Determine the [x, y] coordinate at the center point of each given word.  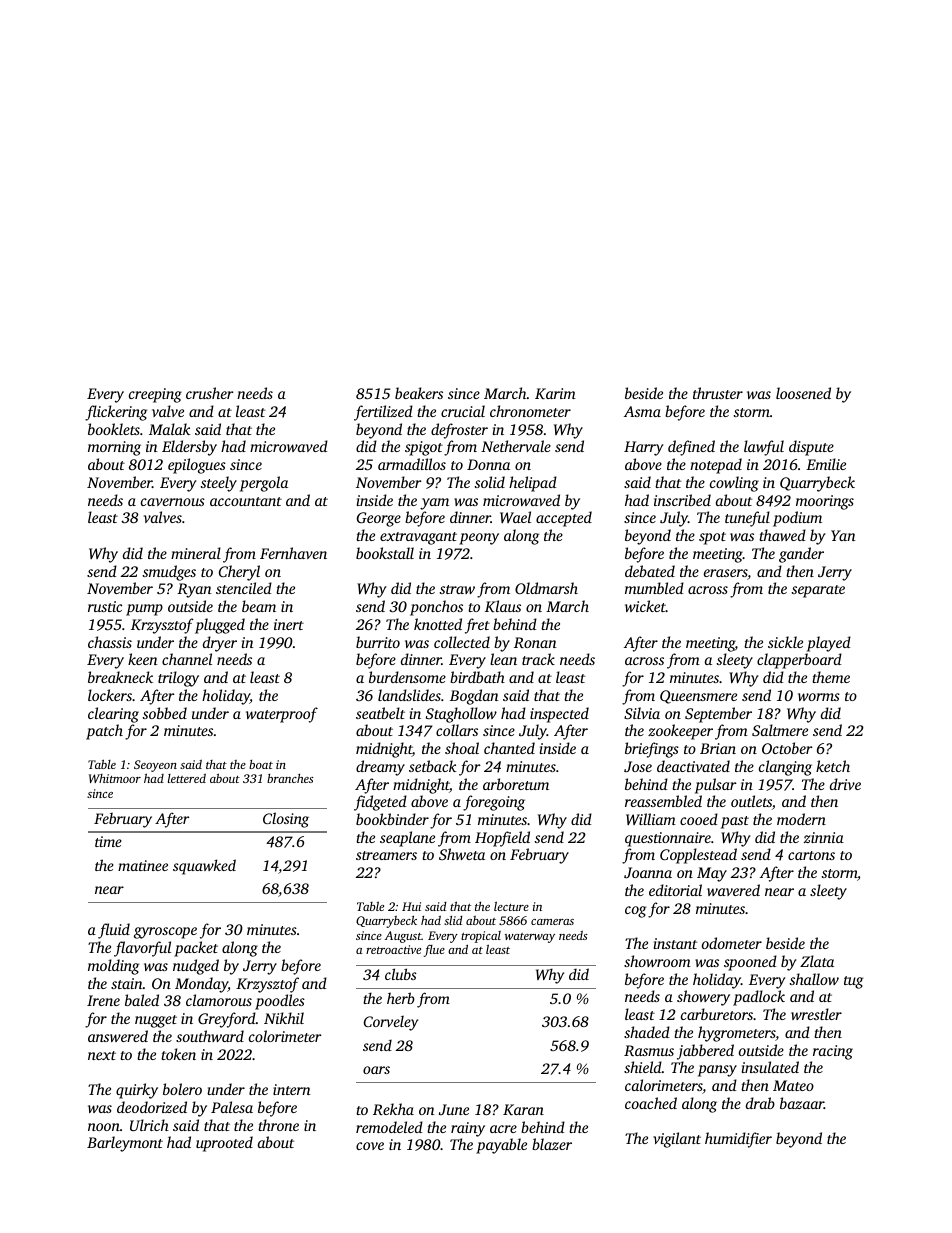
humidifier [738, 1140]
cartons [811, 855]
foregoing [494, 803]
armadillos [412, 464]
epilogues [197, 466]
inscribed [682, 500]
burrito [378, 642]
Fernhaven [293, 553]
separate [818, 591]
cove [370, 1146]
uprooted [224, 1144]
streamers [386, 855]
